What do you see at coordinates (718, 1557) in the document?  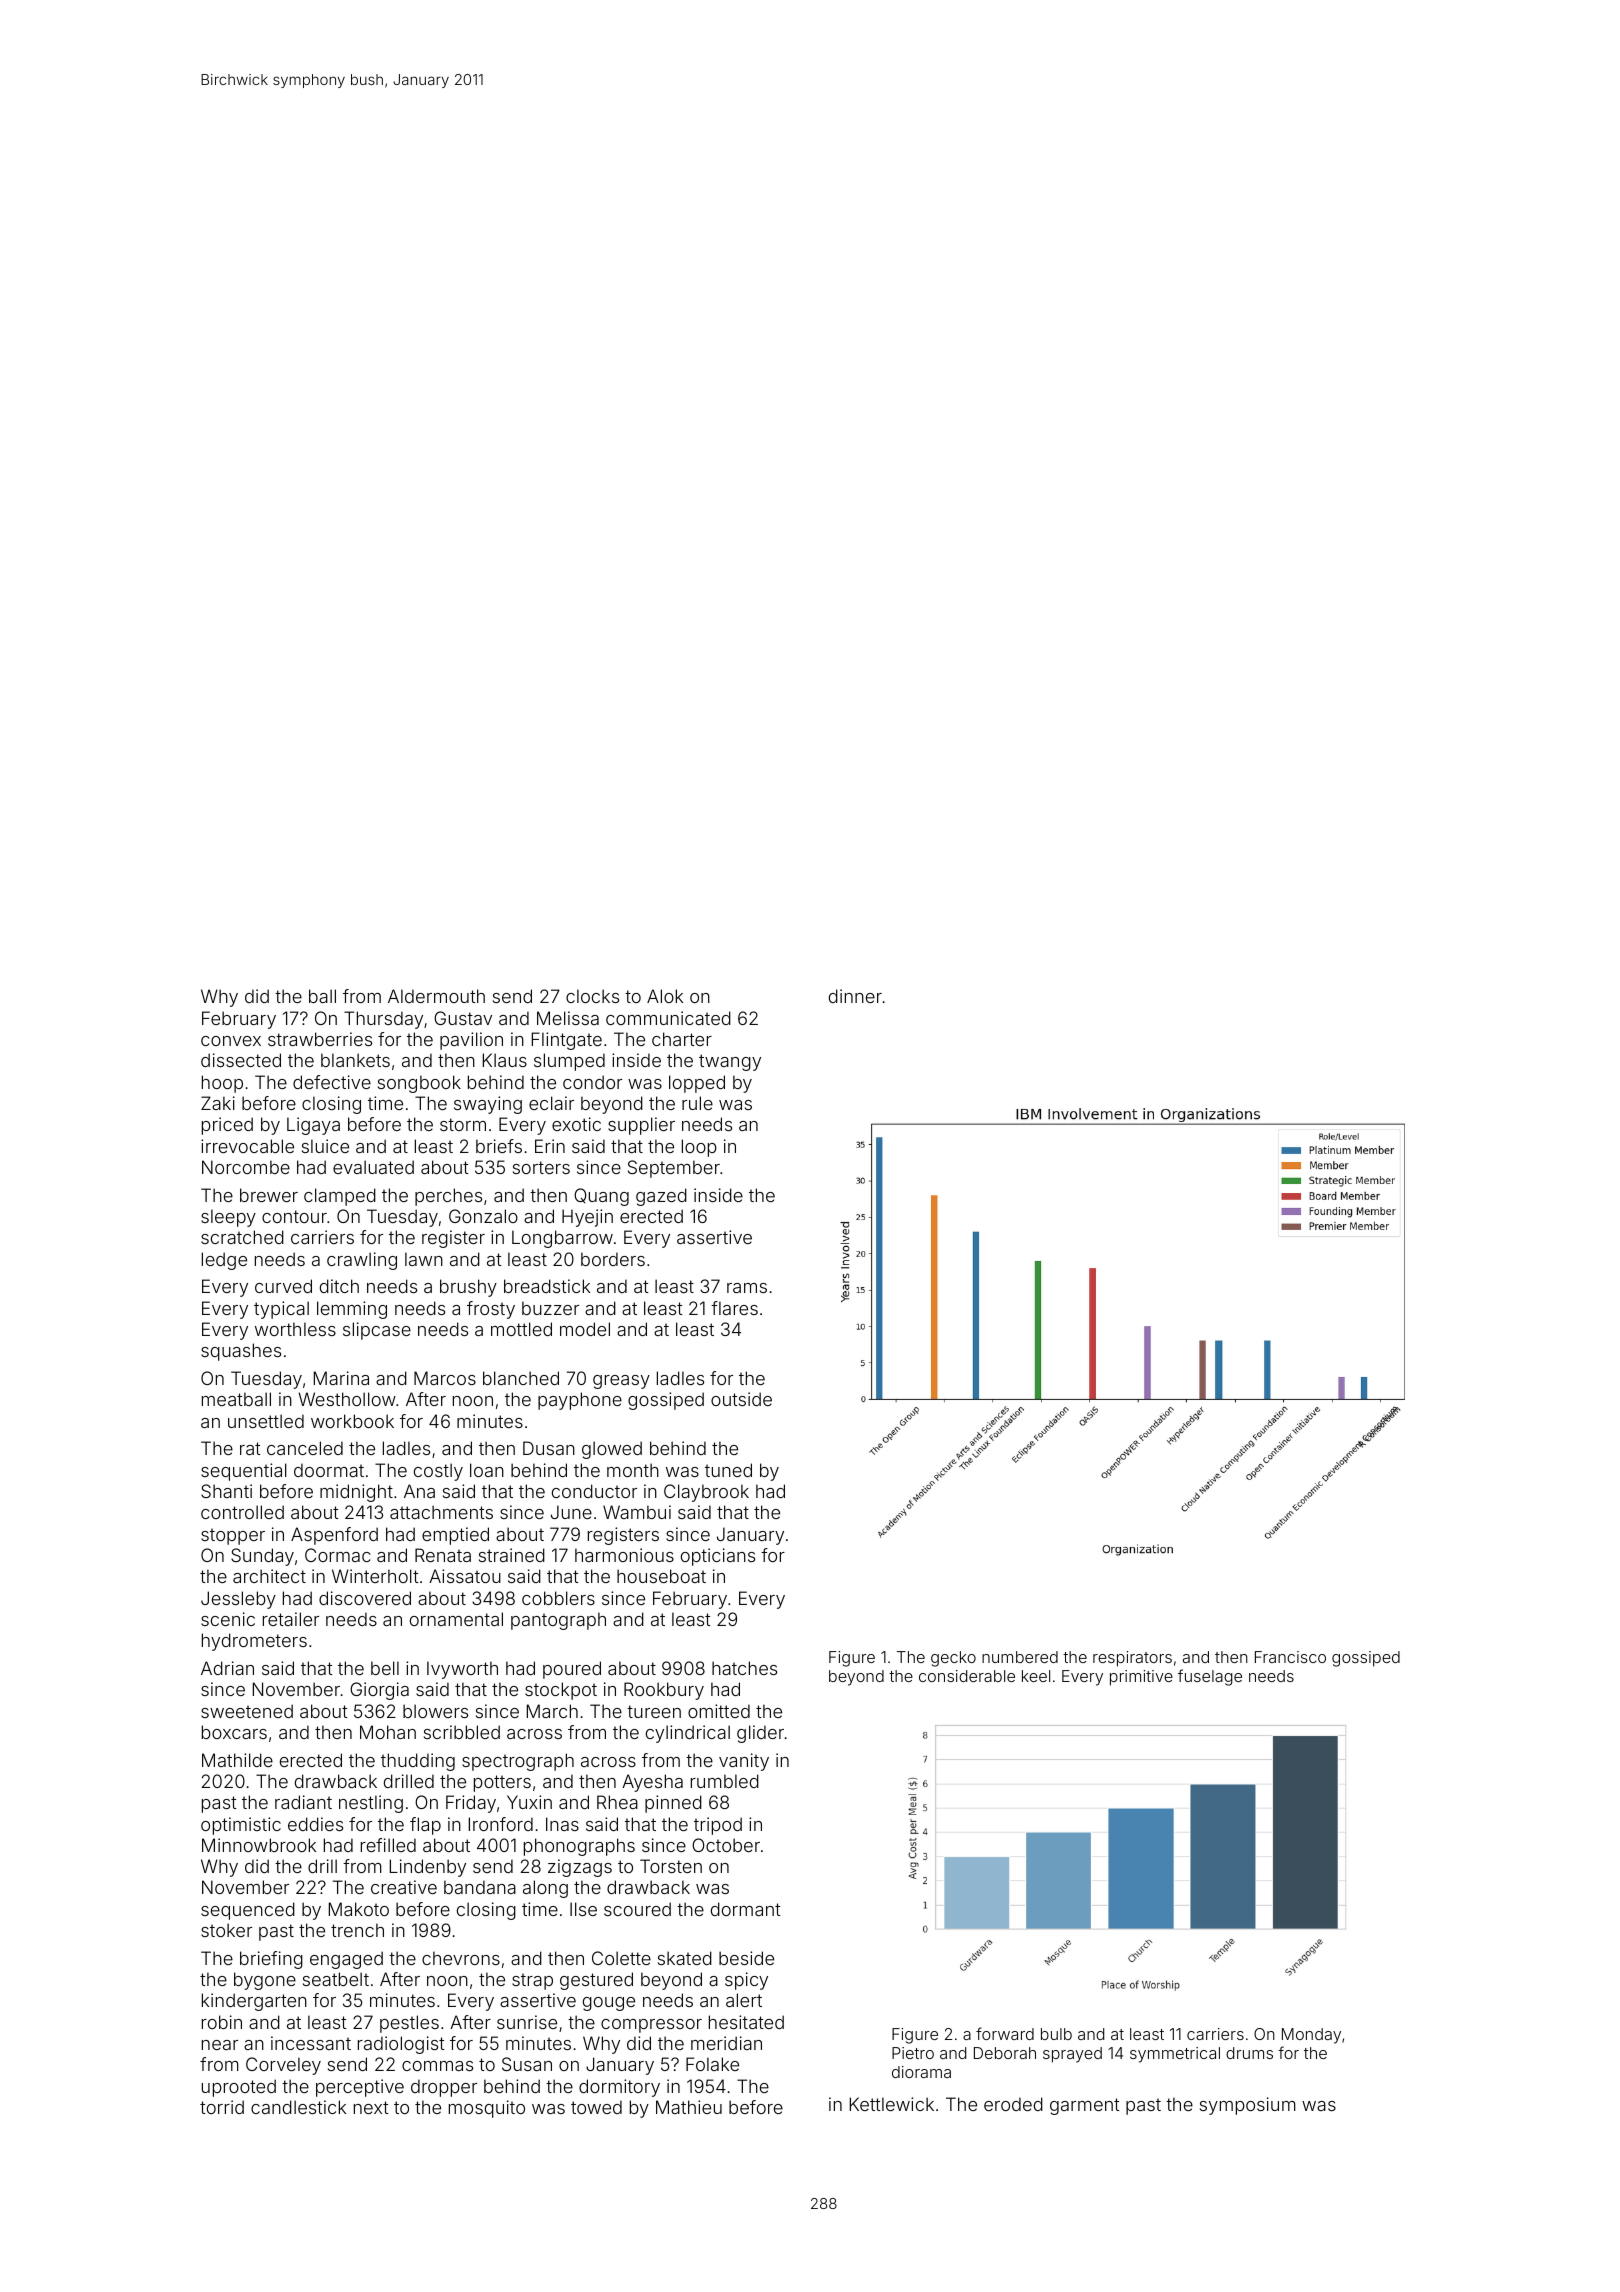 I see `opticians` at bounding box center [718, 1557].
